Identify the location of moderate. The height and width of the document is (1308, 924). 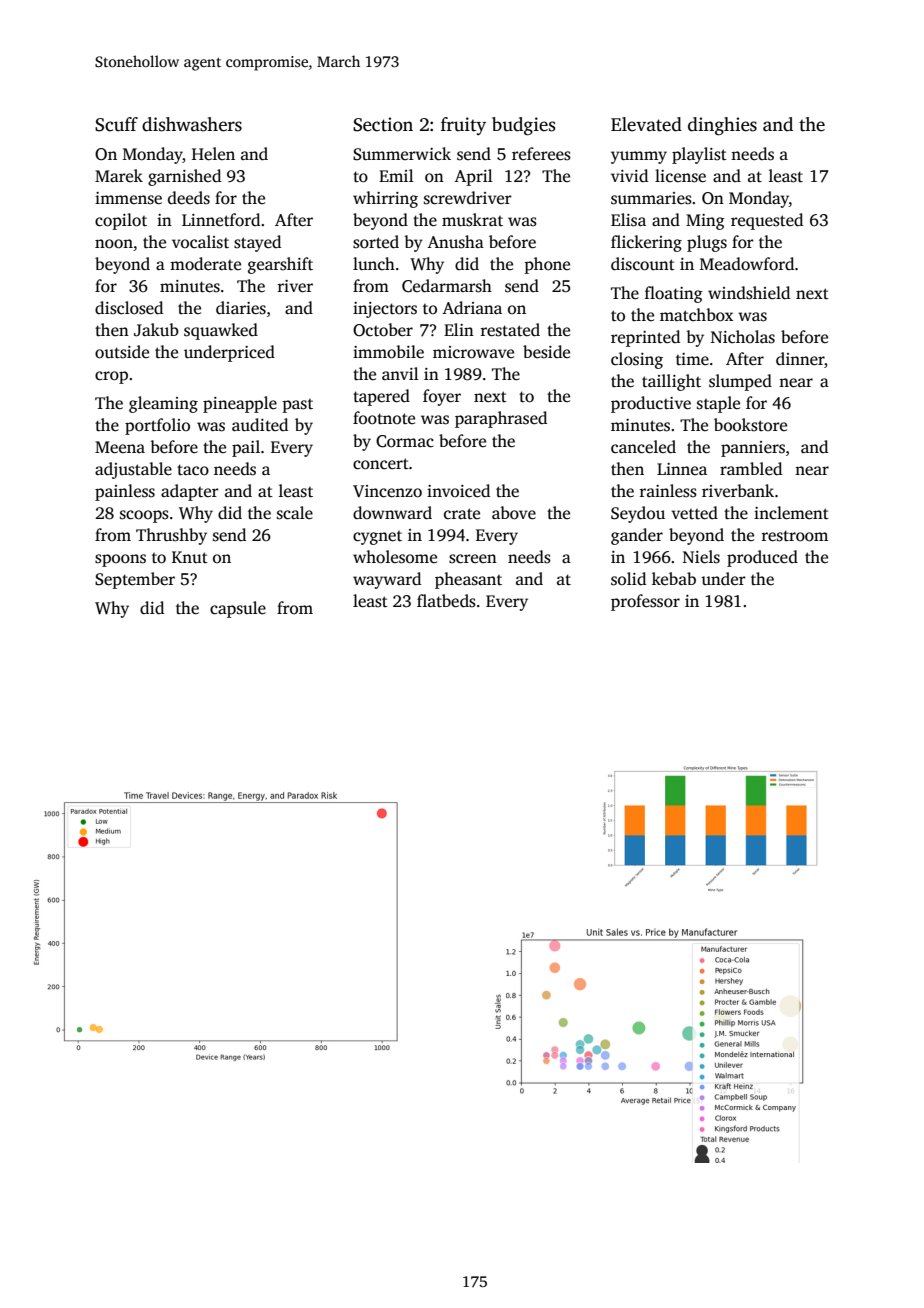
(205, 264).
